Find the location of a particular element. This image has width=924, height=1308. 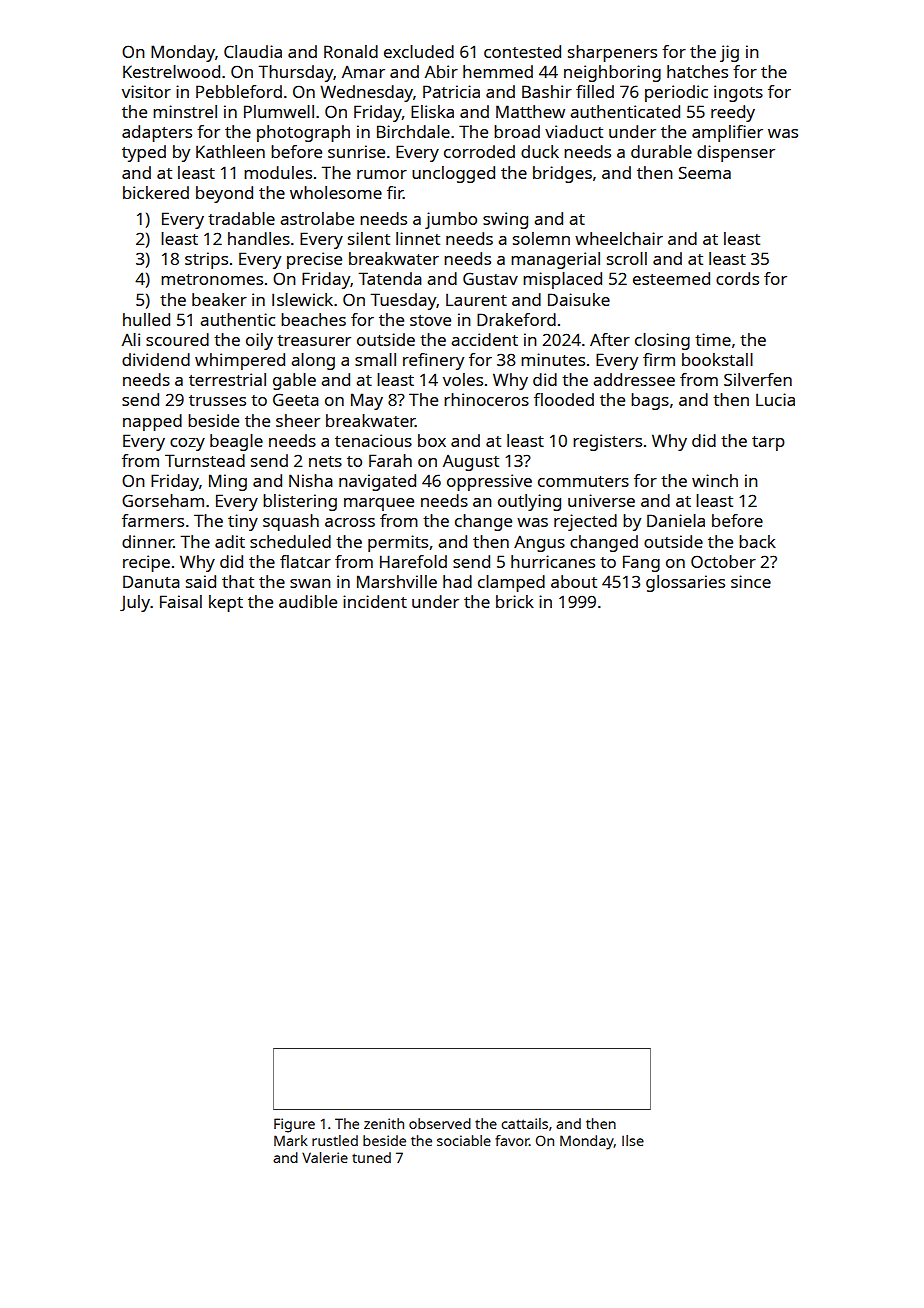

dispenser is located at coordinates (736, 153).
